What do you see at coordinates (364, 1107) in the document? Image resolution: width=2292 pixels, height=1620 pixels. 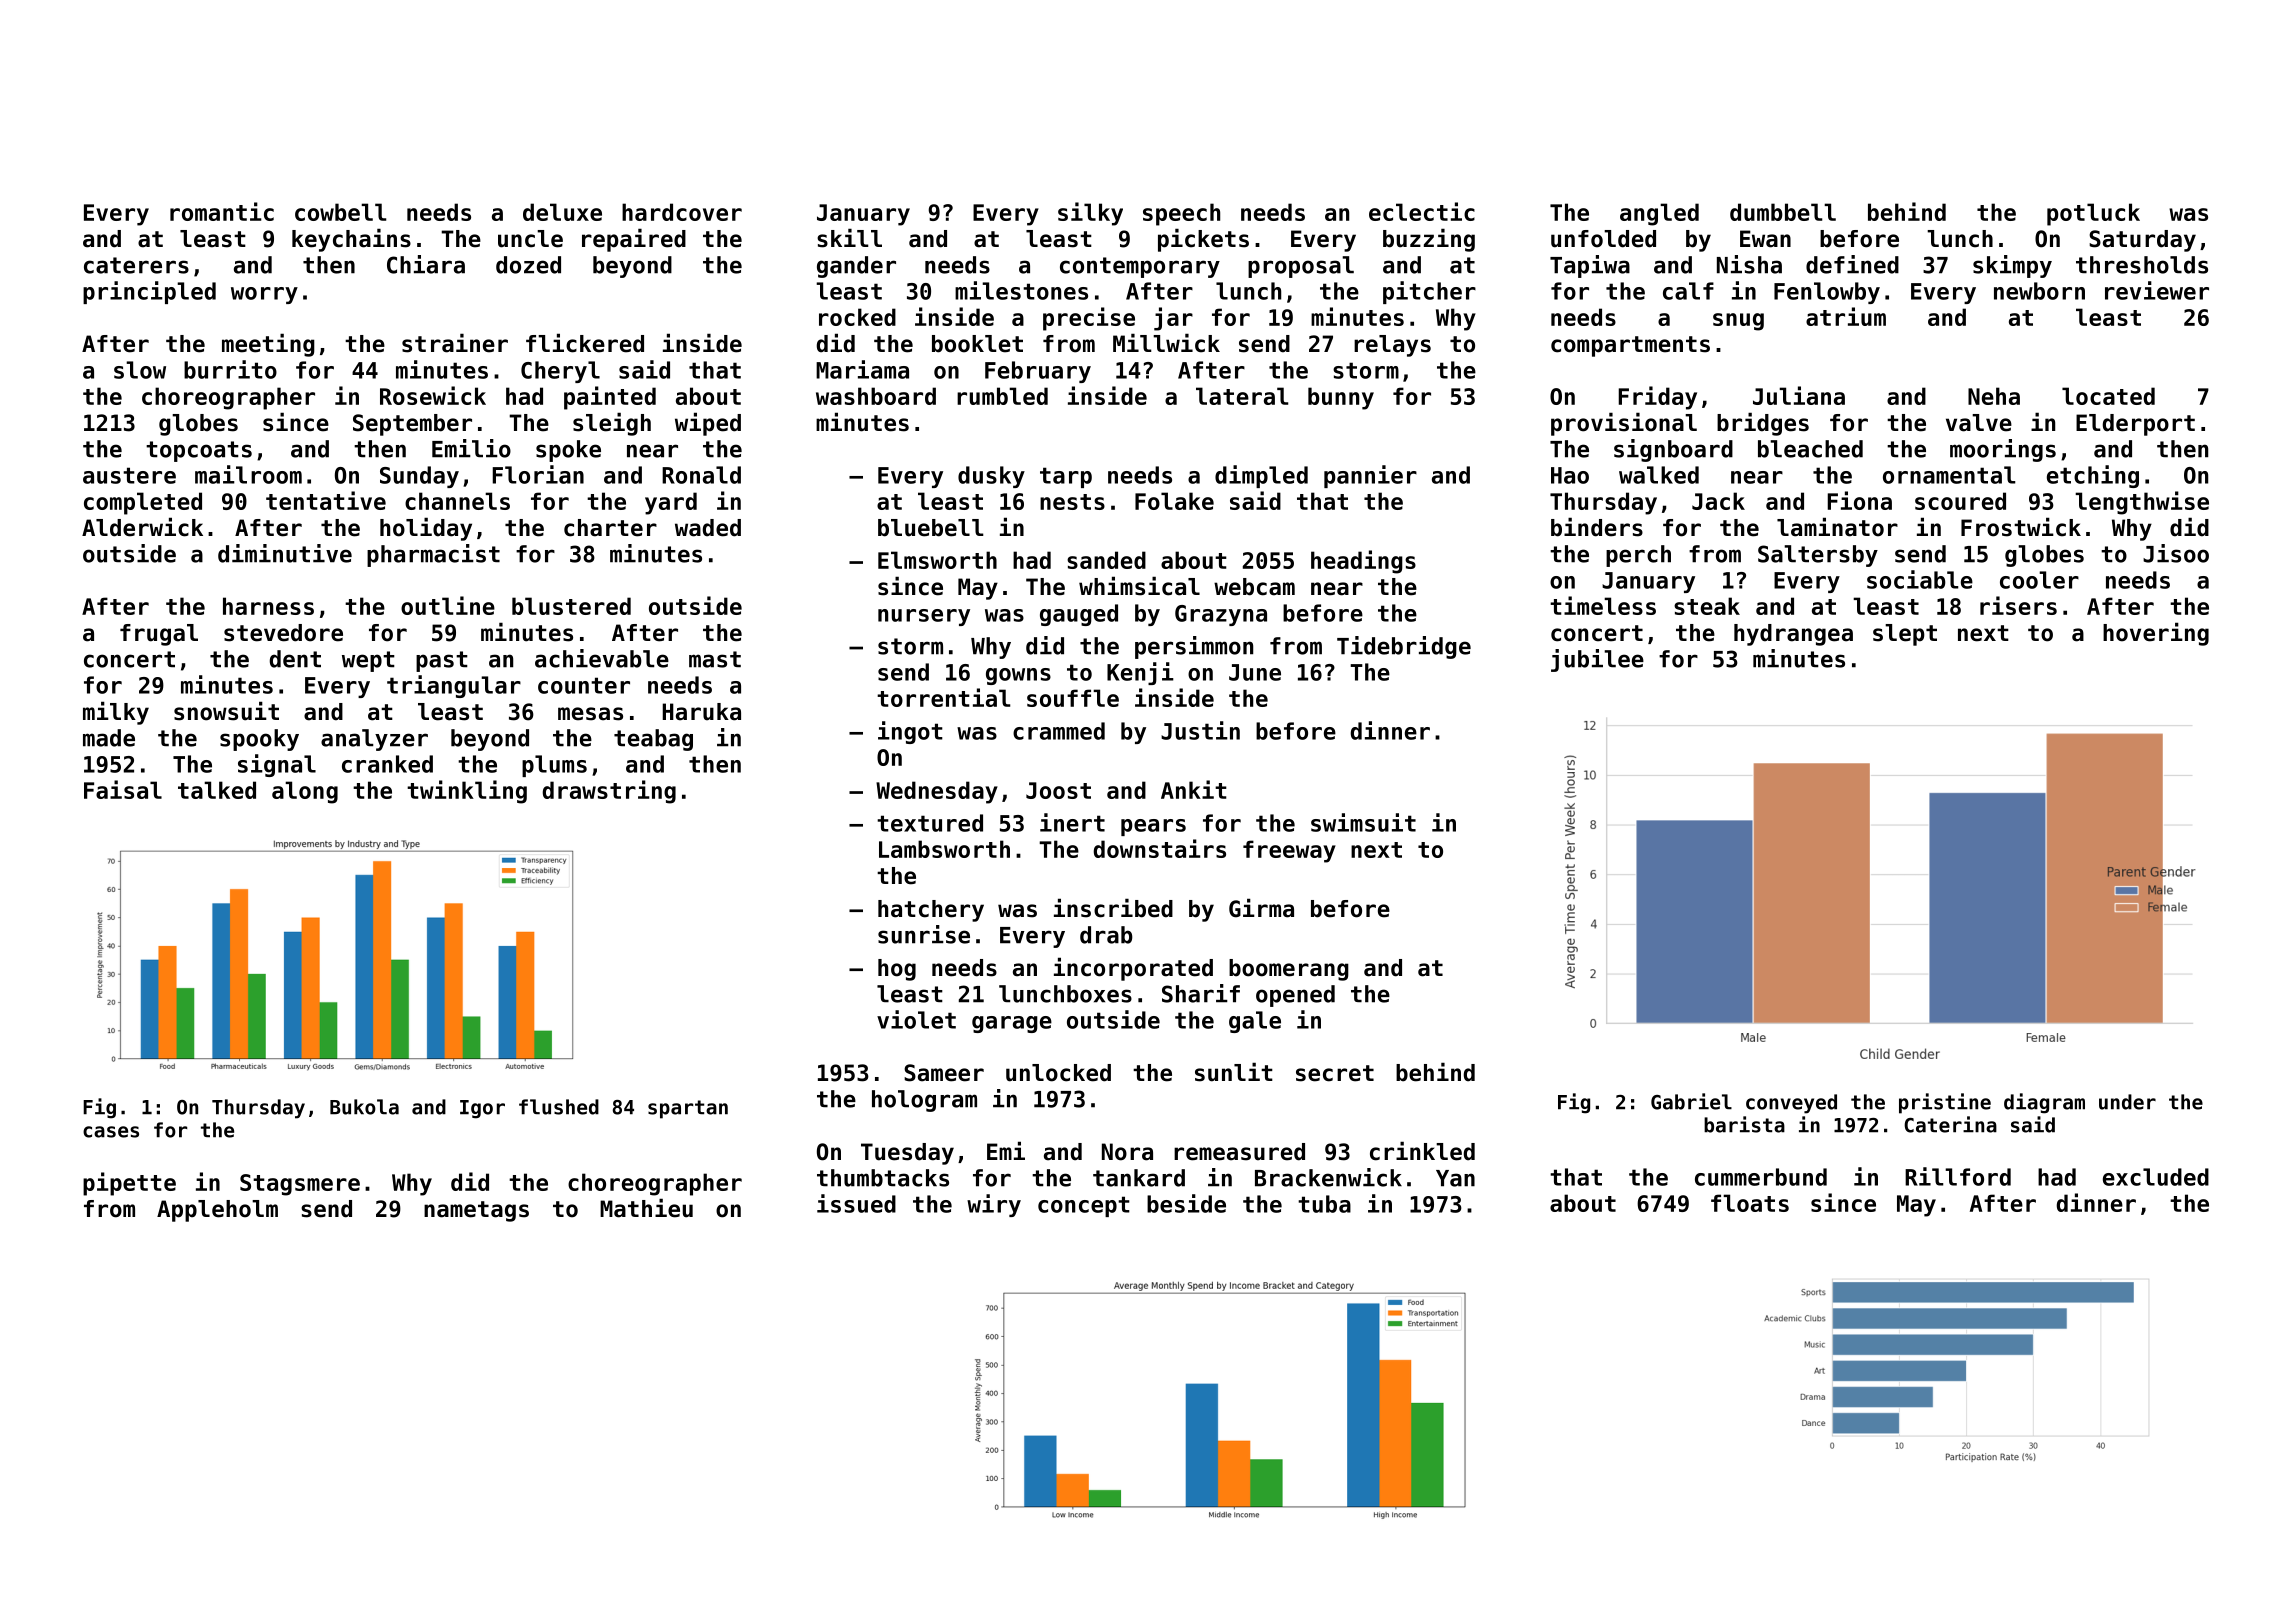 I see `Bukola` at bounding box center [364, 1107].
